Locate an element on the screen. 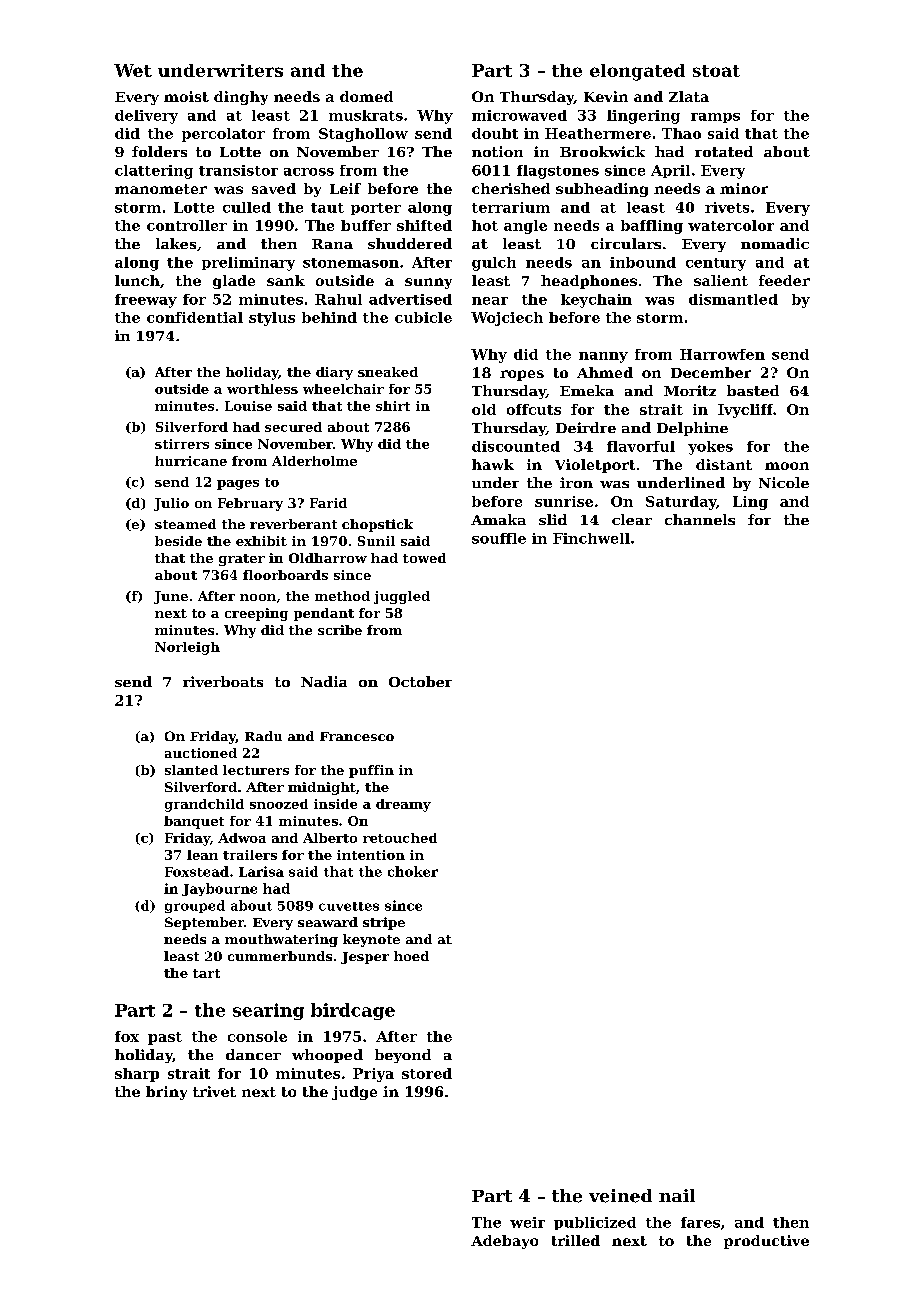 This screenshot has width=924, height=1308. Adebayo is located at coordinates (504, 1242).
